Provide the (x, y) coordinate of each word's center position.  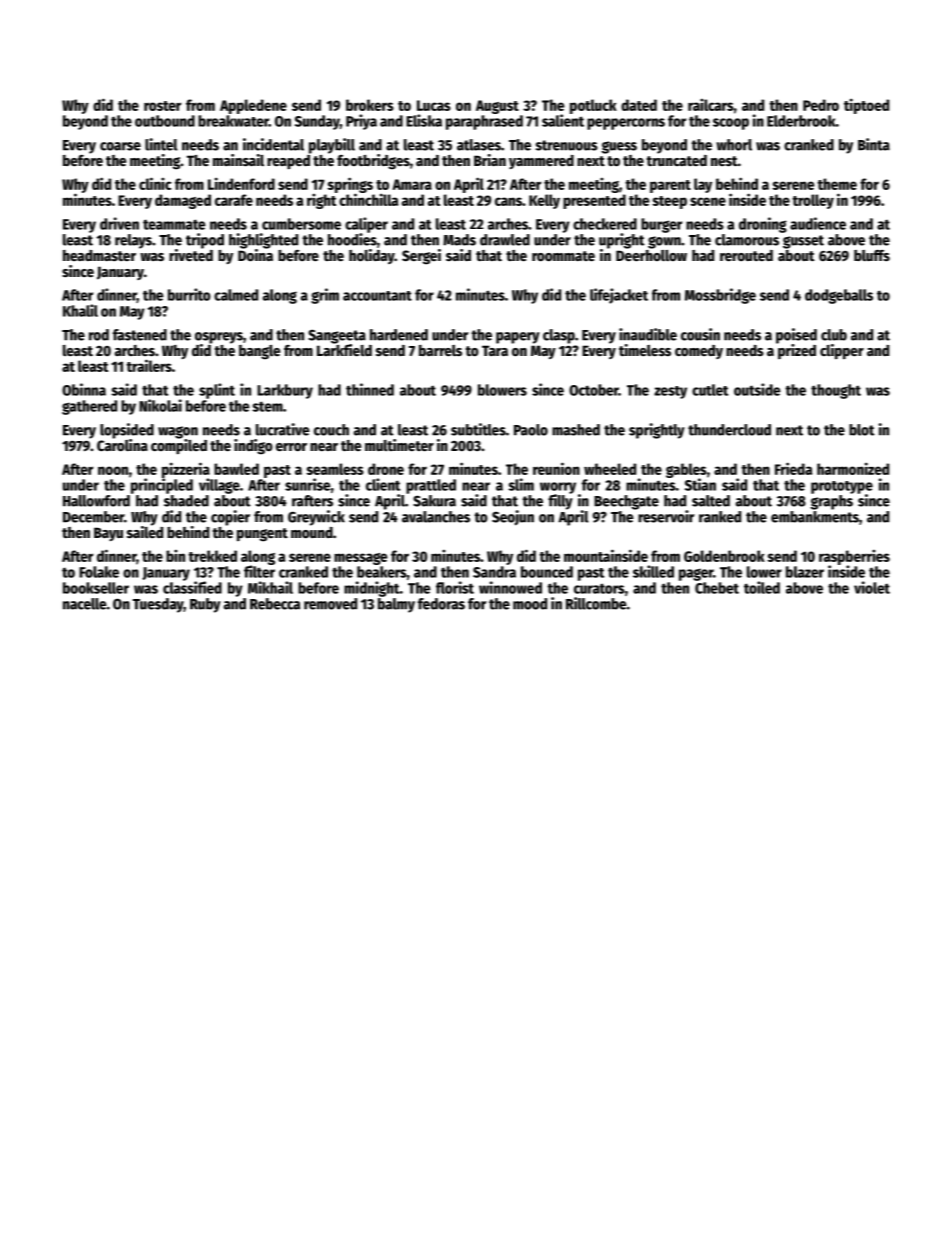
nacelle (85, 604)
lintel (161, 144)
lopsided (127, 431)
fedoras (441, 604)
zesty (670, 392)
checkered (605, 224)
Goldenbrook (724, 556)
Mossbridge (720, 296)
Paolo (531, 430)
